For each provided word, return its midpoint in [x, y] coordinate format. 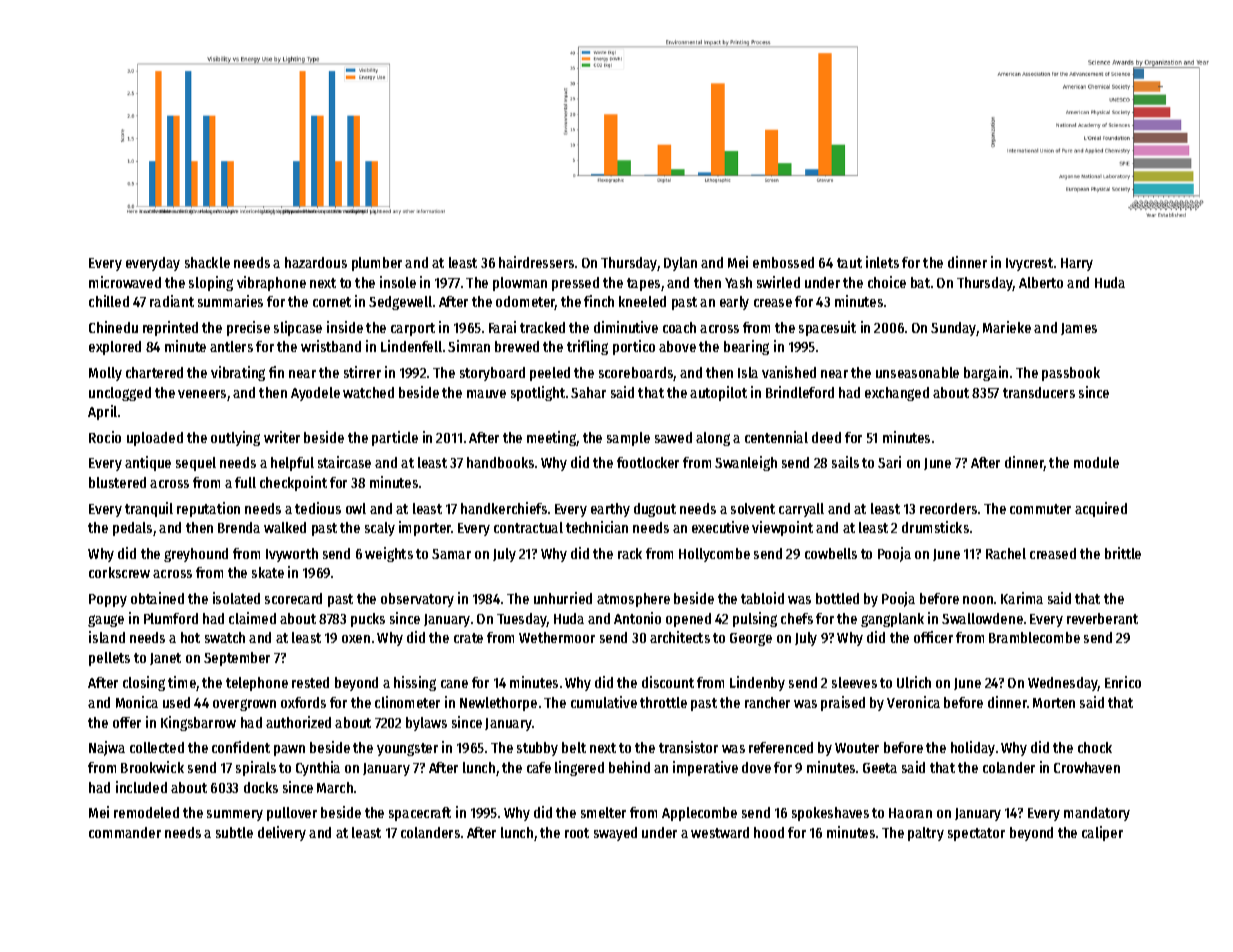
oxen [356, 639]
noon [978, 600]
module [1096, 462]
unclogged [120, 394]
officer [933, 637]
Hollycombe [714, 555]
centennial [776, 437]
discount [668, 682]
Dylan [680, 264]
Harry [1077, 264]
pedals [132, 529]
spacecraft [420, 814]
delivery [282, 833]
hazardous [316, 262]
